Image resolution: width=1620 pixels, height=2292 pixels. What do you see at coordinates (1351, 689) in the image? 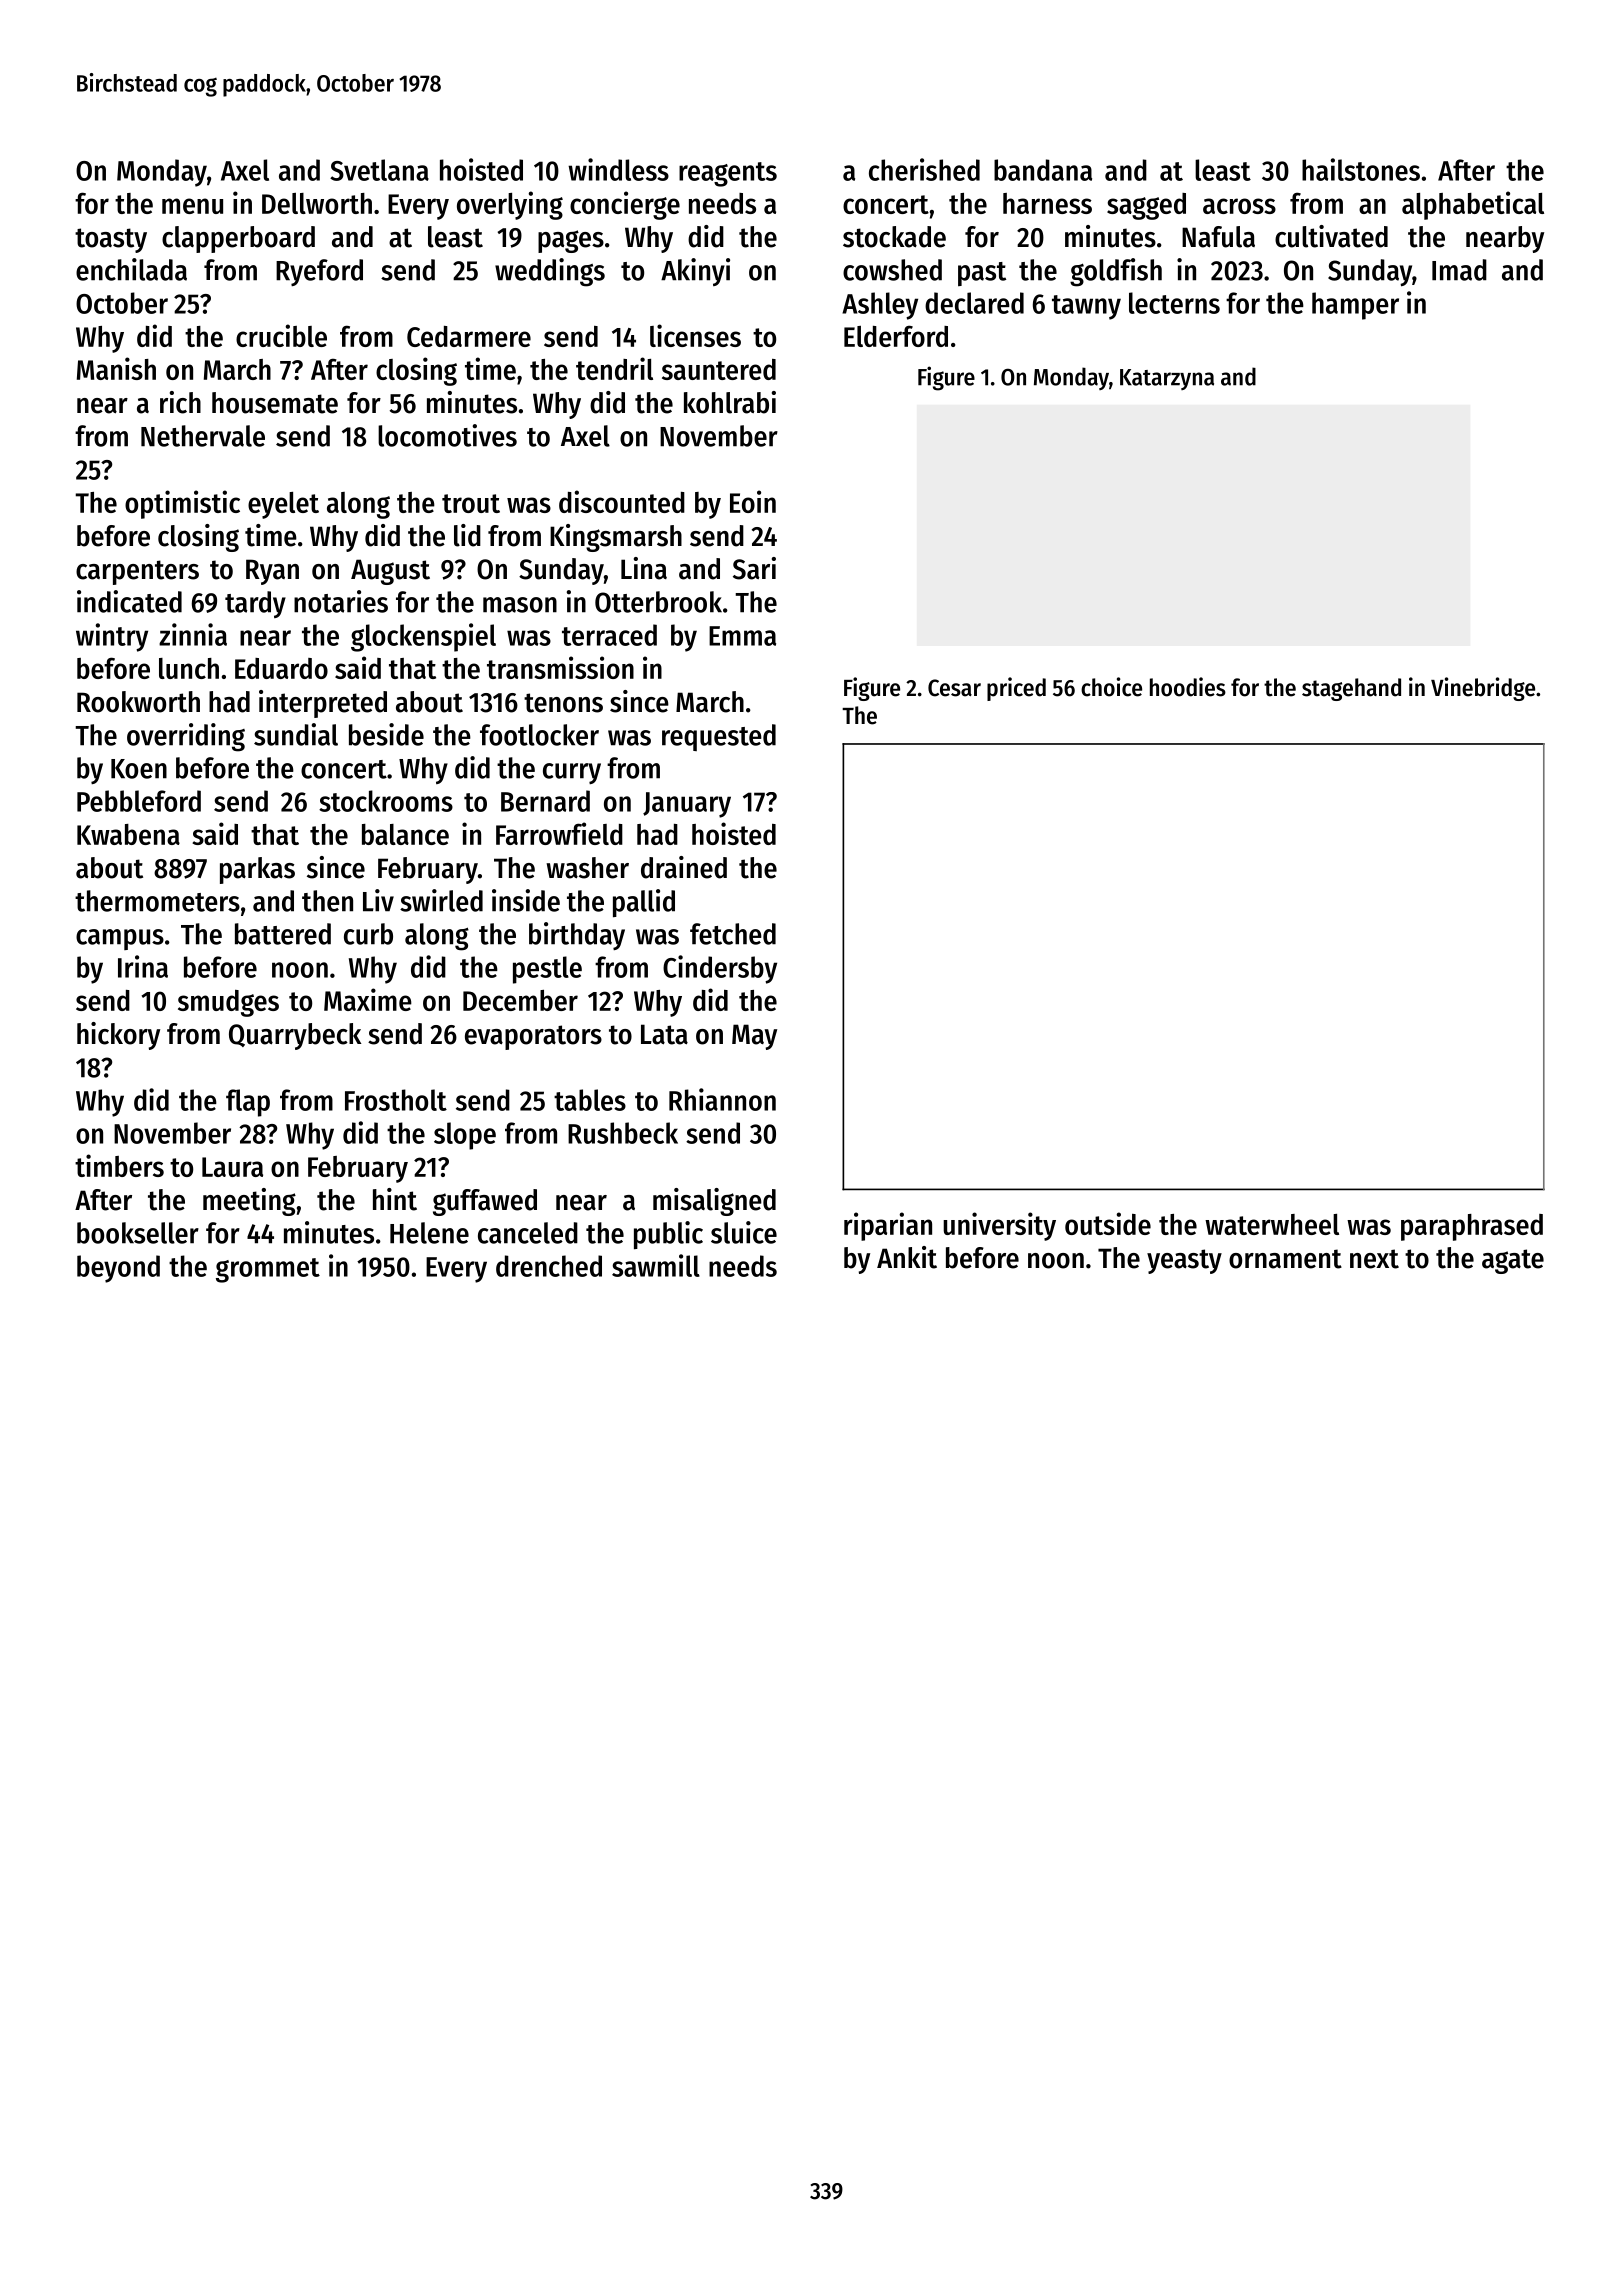
I see `stagehand` at bounding box center [1351, 689].
